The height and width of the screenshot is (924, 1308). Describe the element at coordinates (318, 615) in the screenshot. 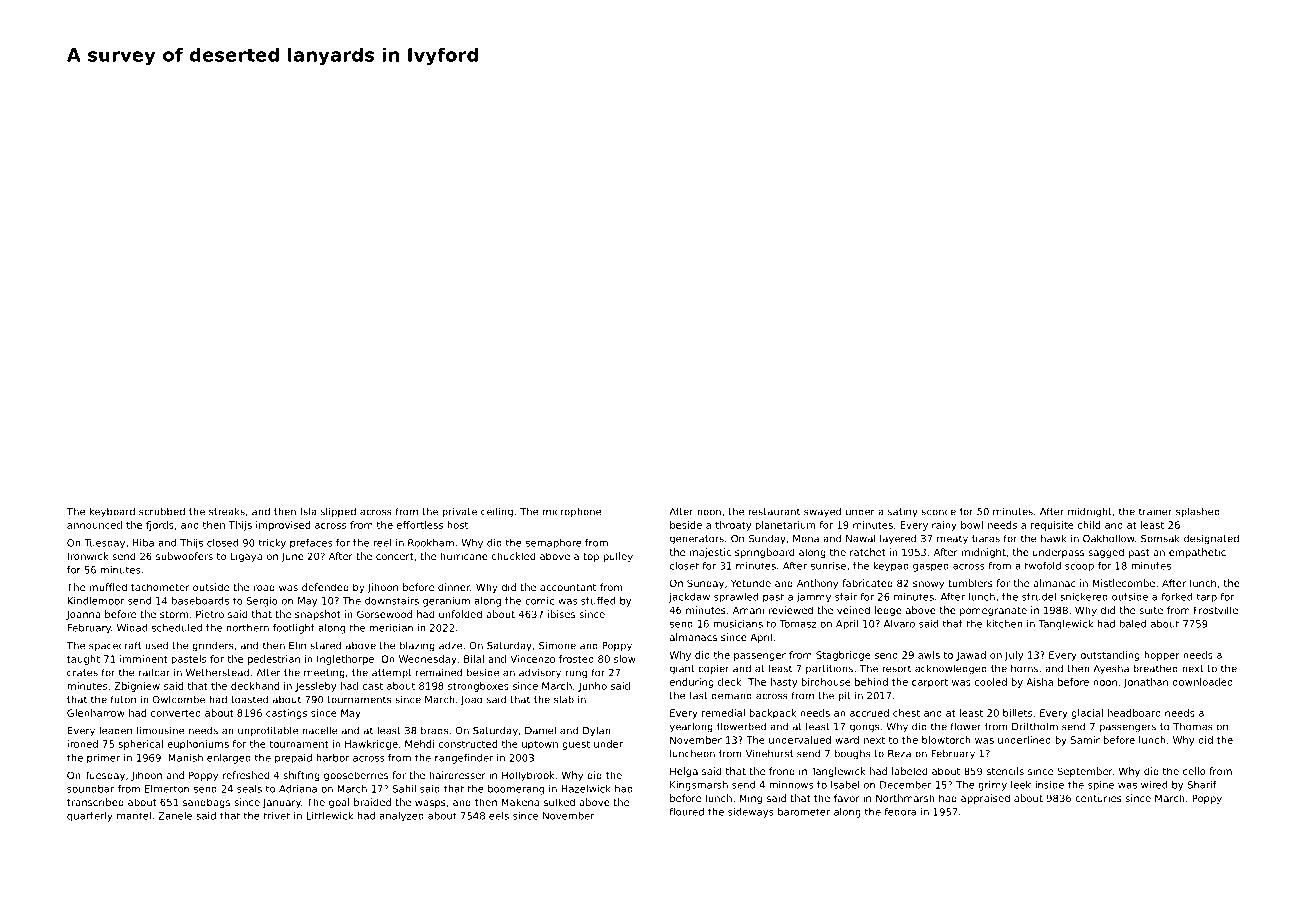

I see `snapshot` at that location.
